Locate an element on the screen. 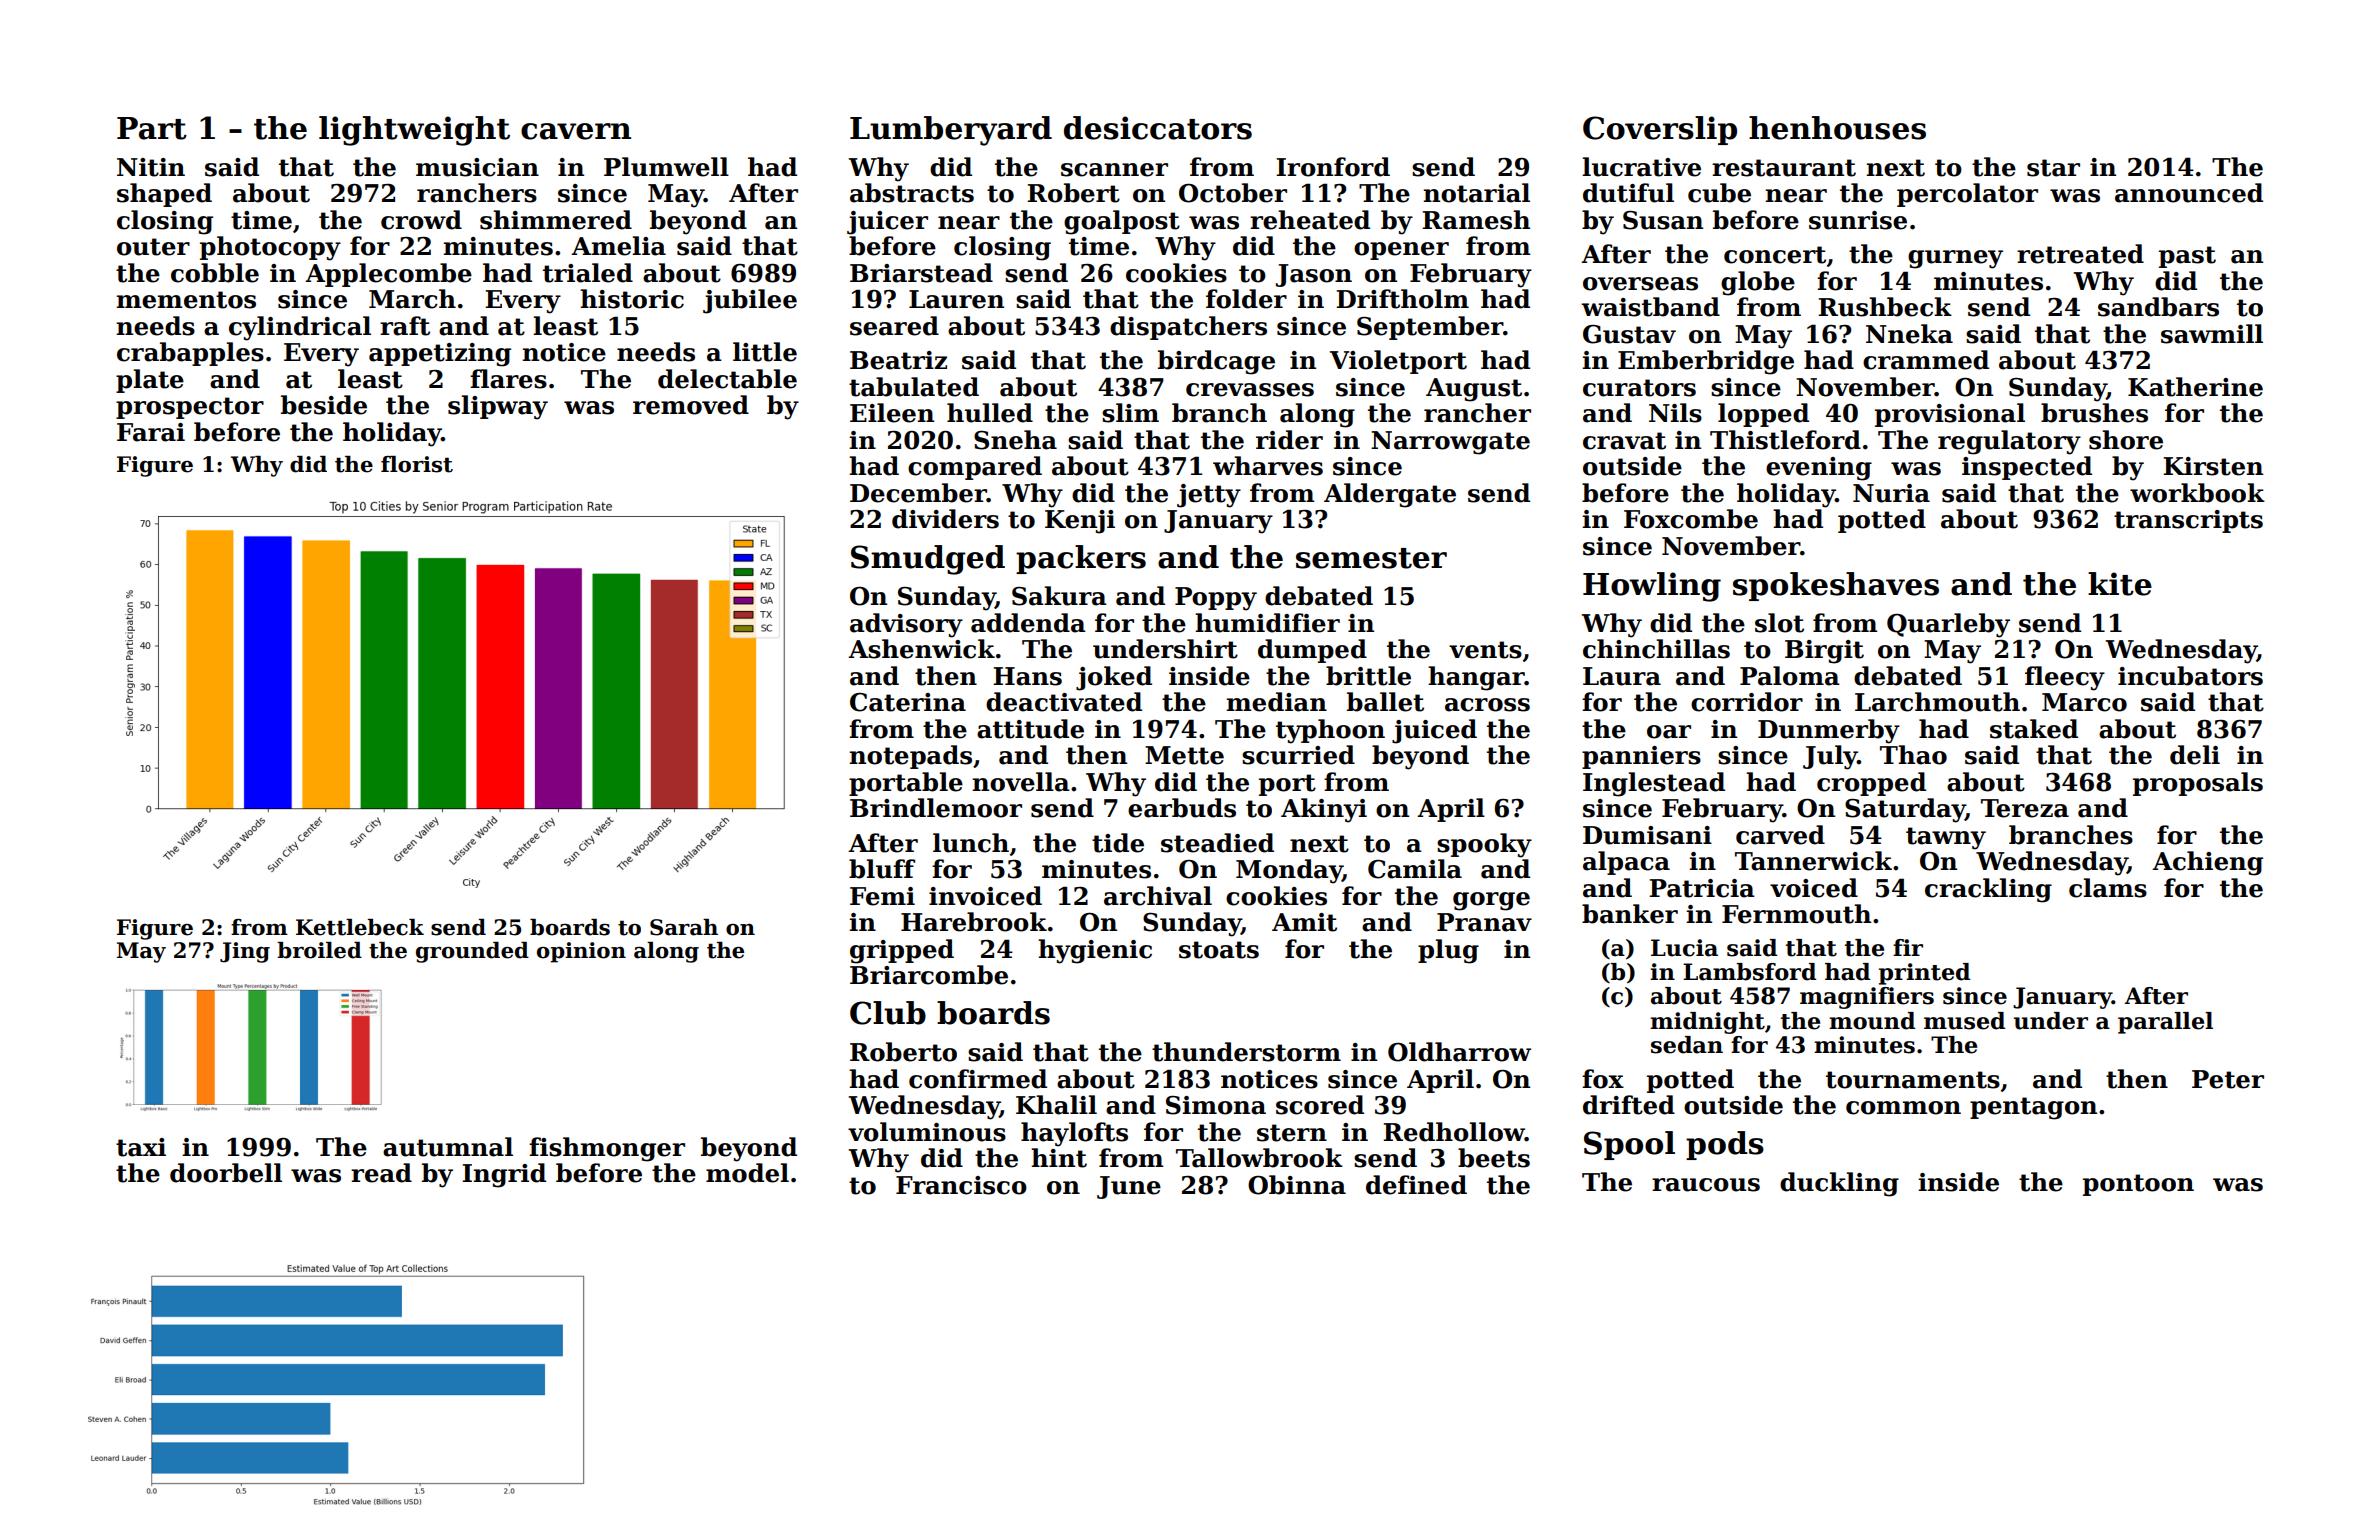 The width and height of the screenshot is (2380, 1540). Farai is located at coordinates (151, 432).
